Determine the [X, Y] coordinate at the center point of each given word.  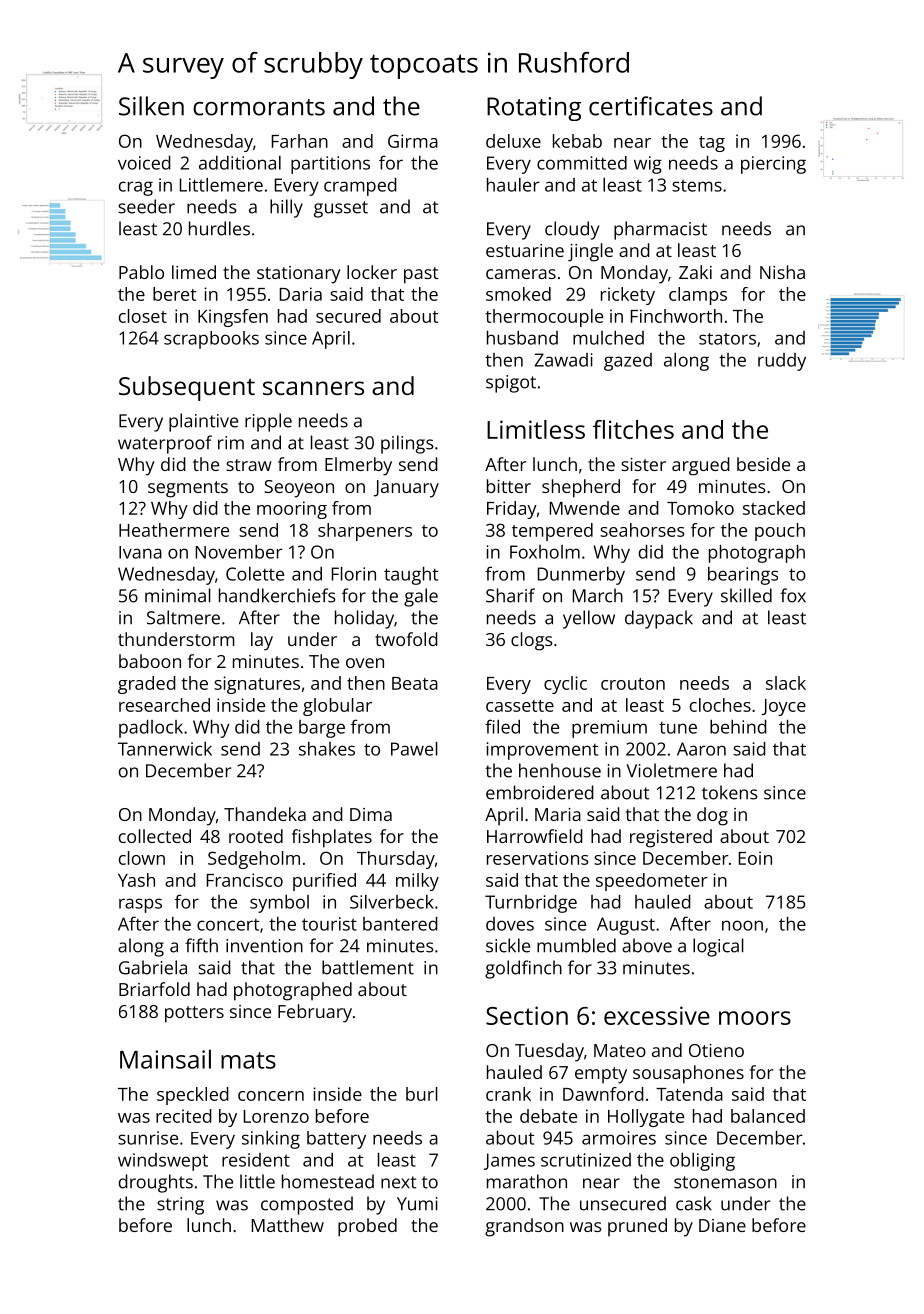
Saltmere [183, 617]
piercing [773, 165]
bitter [509, 486]
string [180, 1206]
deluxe [513, 141]
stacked [774, 508]
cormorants [259, 107]
